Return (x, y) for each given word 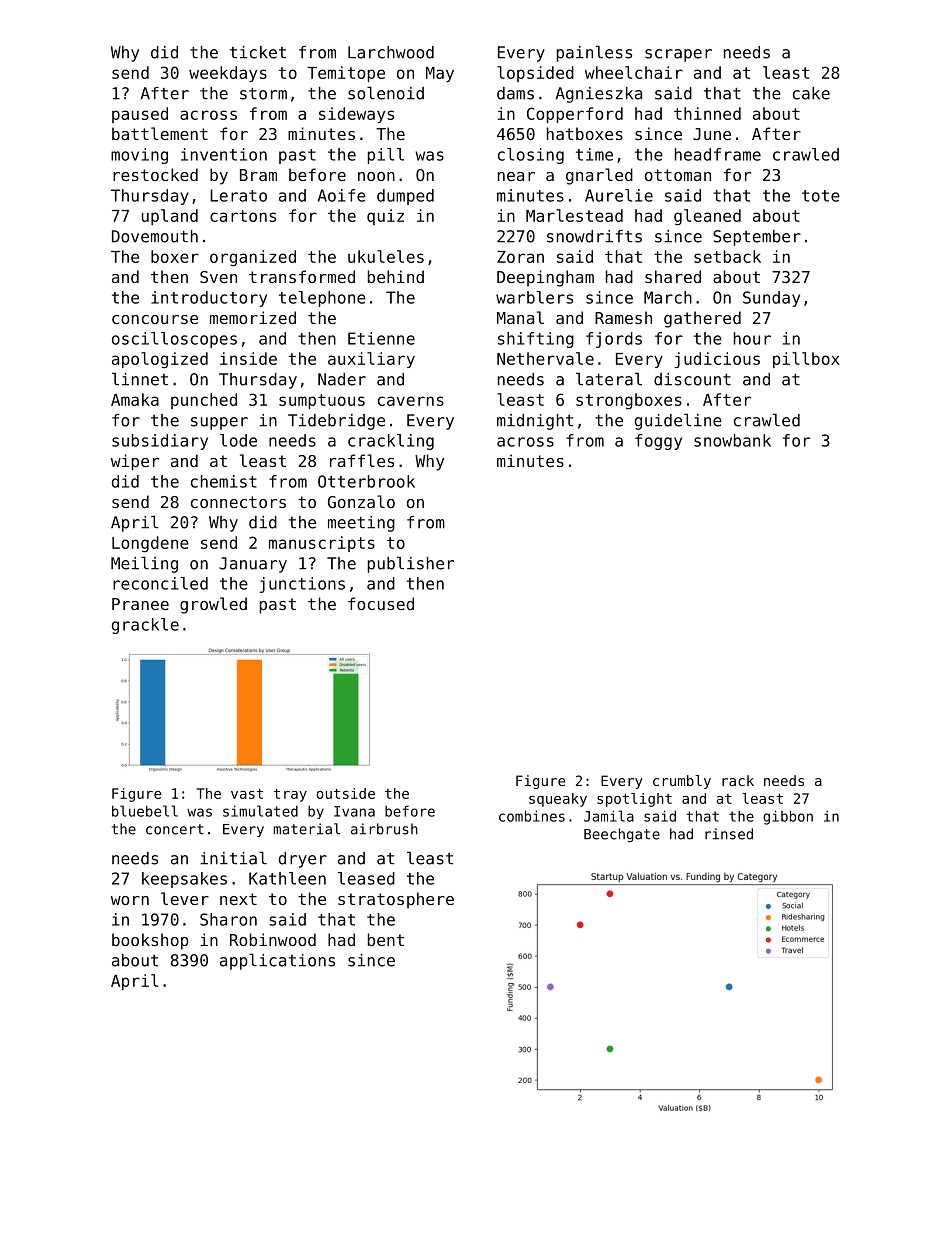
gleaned (707, 217)
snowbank (732, 440)
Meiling (144, 564)
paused (140, 115)
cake (811, 93)
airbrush (384, 829)
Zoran (520, 257)
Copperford (575, 115)
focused (381, 603)
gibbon (788, 817)
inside (248, 358)
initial (233, 858)
